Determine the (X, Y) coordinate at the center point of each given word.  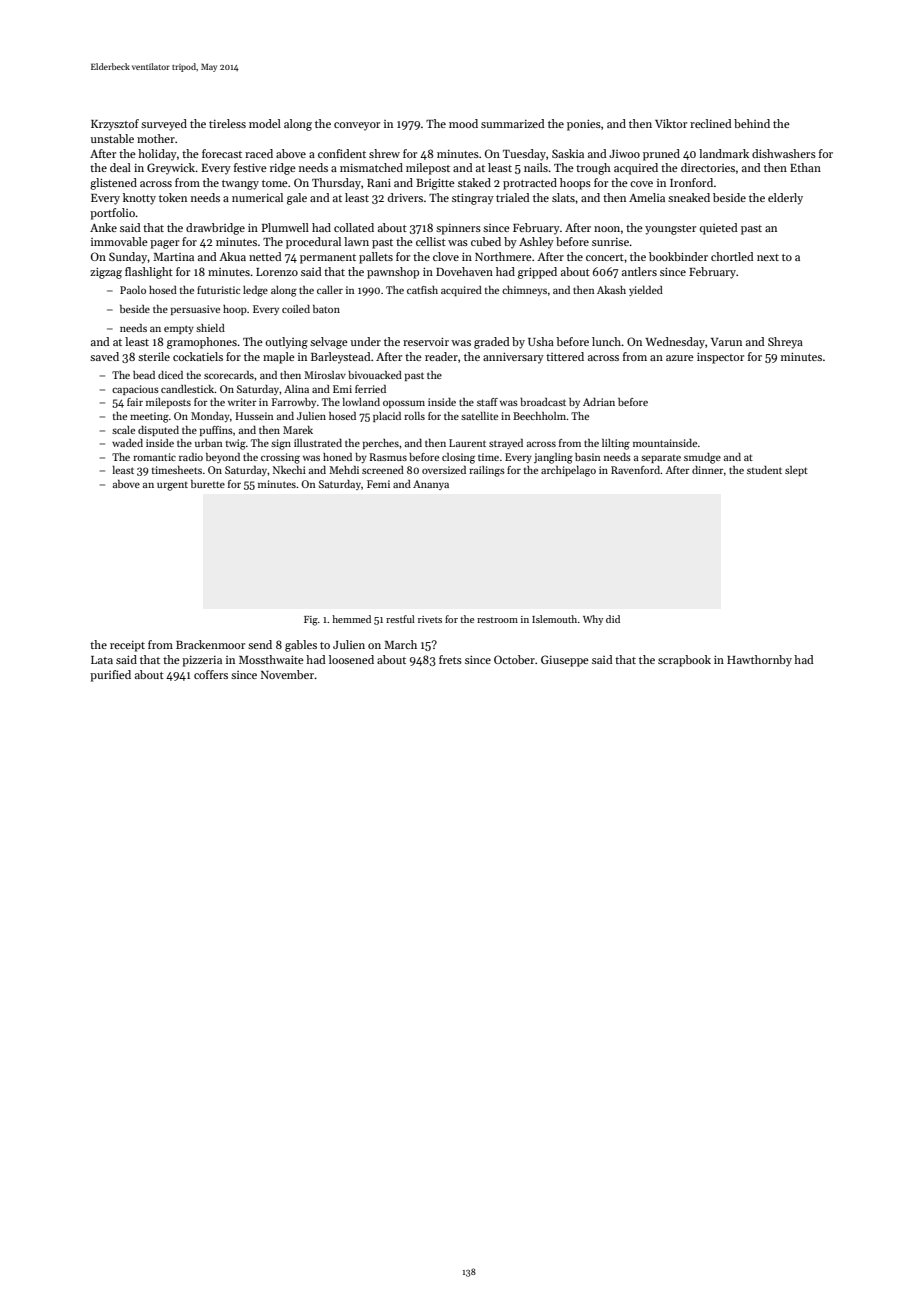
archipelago (568, 471)
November (287, 674)
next (768, 257)
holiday (157, 155)
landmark (724, 153)
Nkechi (289, 470)
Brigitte (435, 184)
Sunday (128, 258)
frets (450, 659)
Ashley (536, 243)
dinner (708, 470)
